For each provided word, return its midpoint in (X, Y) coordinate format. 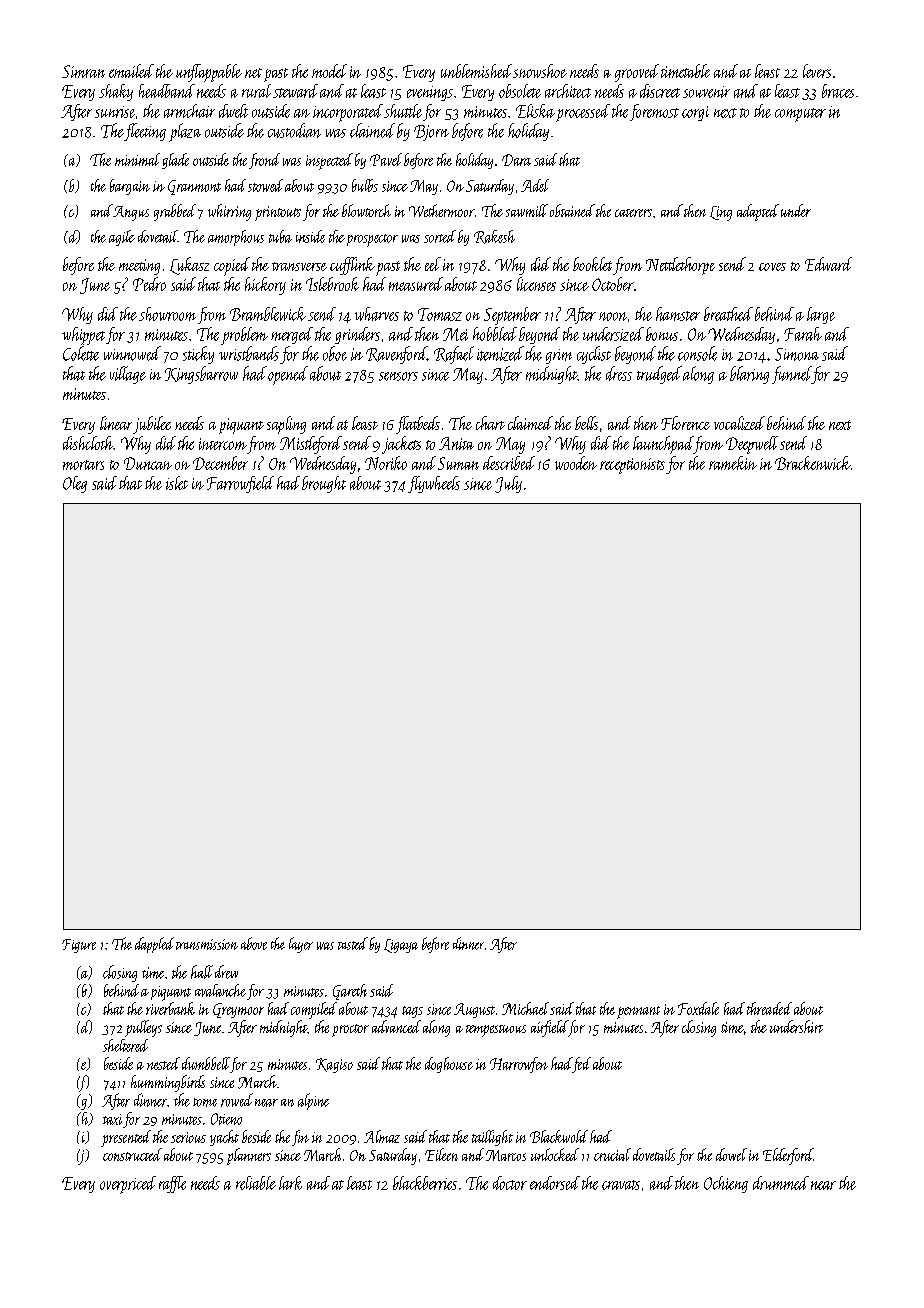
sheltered (125, 1045)
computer (800, 115)
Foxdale (698, 1008)
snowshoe (540, 71)
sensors (398, 376)
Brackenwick (813, 463)
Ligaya (401, 946)
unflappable (209, 73)
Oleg (75, 484)
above (254, 943)
